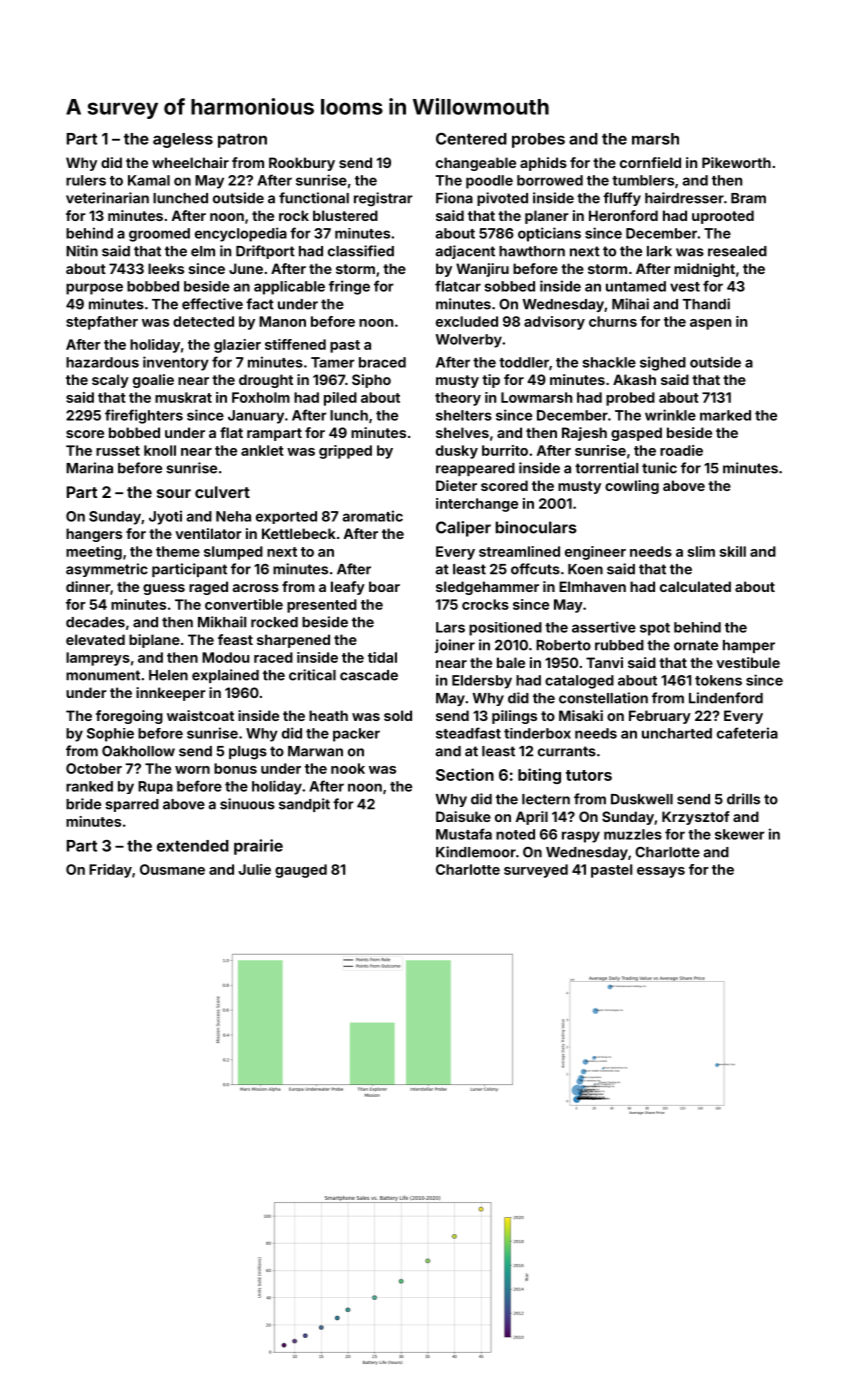 This document has height=1400, width=849. I want to click on russet, so click(118, 451).
